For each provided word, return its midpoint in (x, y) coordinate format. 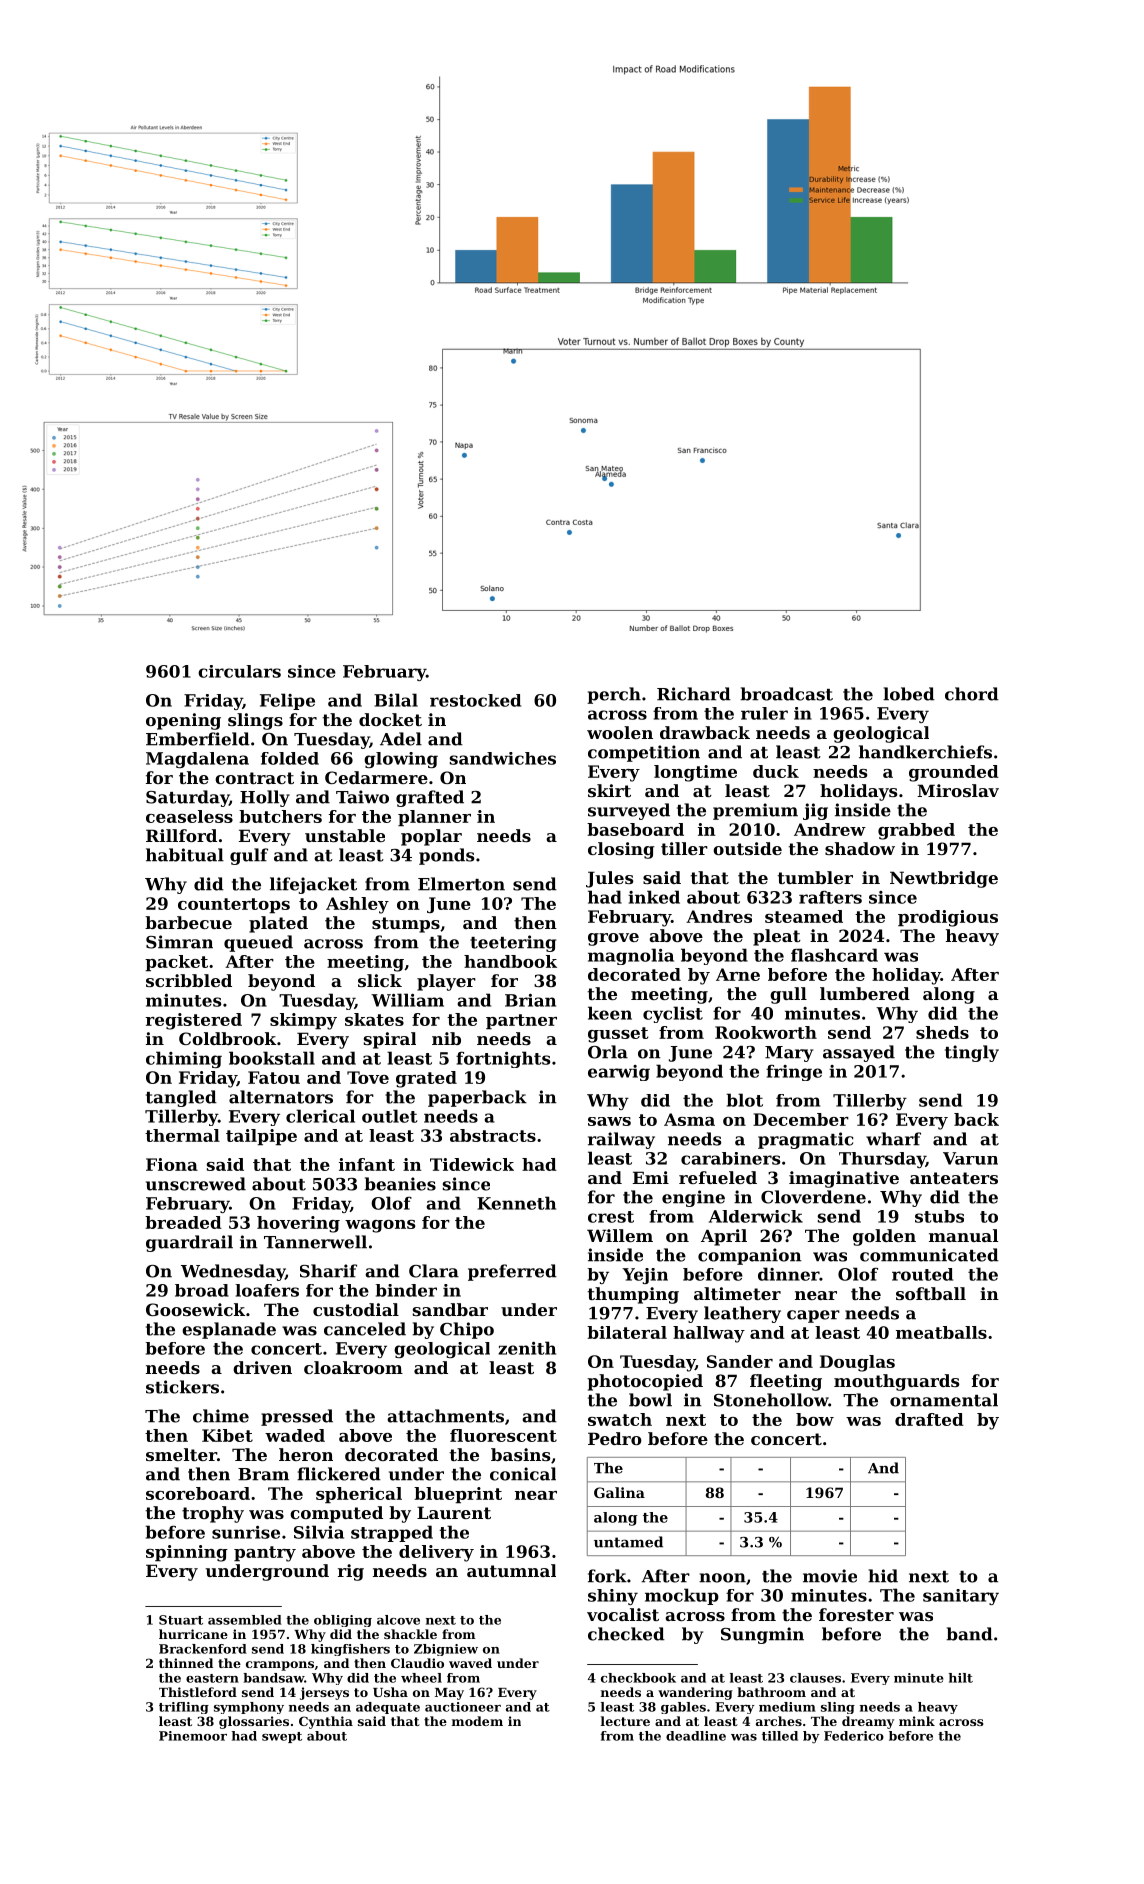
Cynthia (326, 1722)
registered (193, 1021)
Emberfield (198, 739)
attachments (445, 1416)
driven (262, 1367)
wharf (893, 1139)
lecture (625, 1721)
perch (614, 695)
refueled (718, 1177)
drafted (929, 1419)
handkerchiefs (925, 752)
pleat (777, 937)
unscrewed (196, 1184)
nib (446, 1038)
